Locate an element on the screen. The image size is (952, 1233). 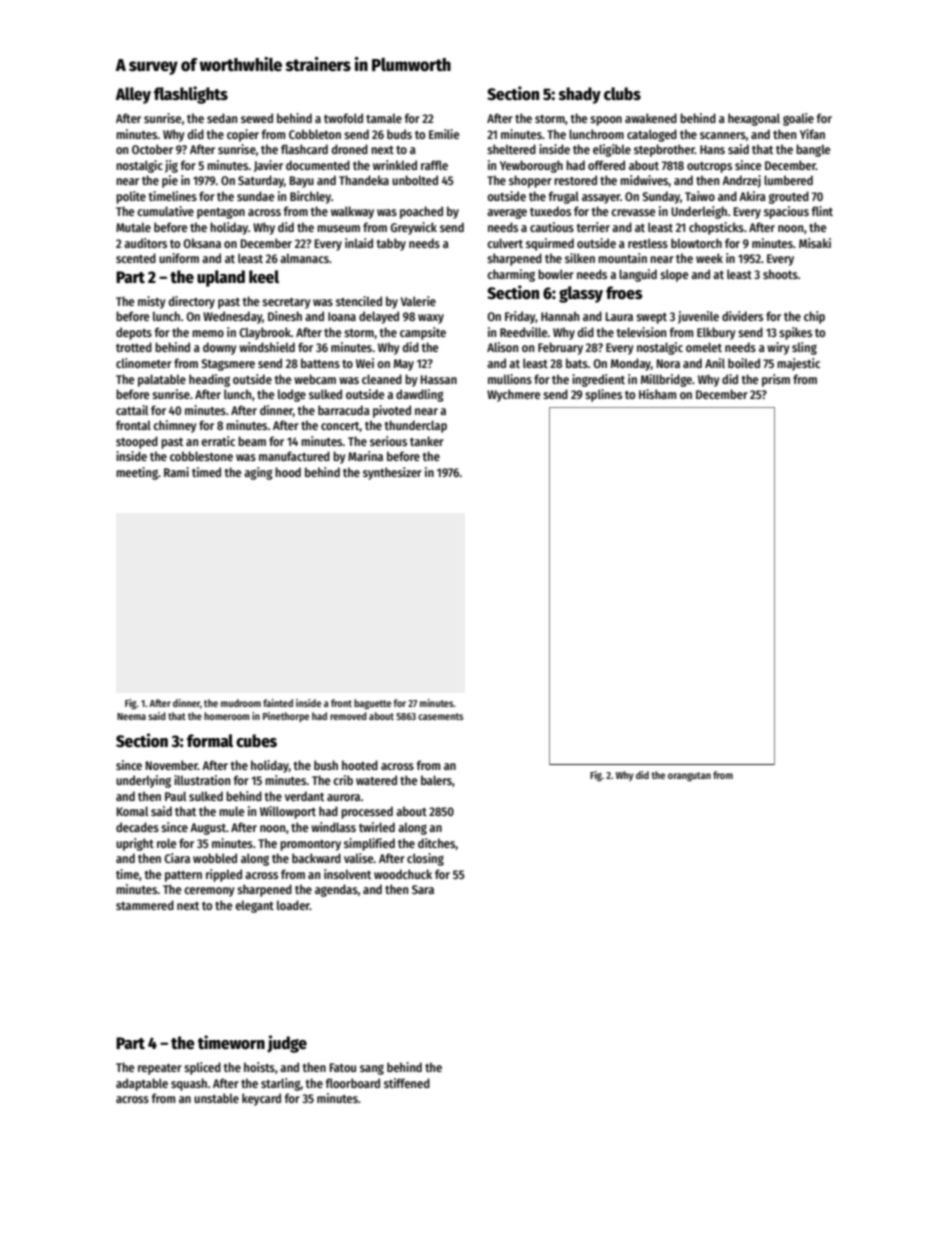
Underleigh is located at coordinates (699, 212).
